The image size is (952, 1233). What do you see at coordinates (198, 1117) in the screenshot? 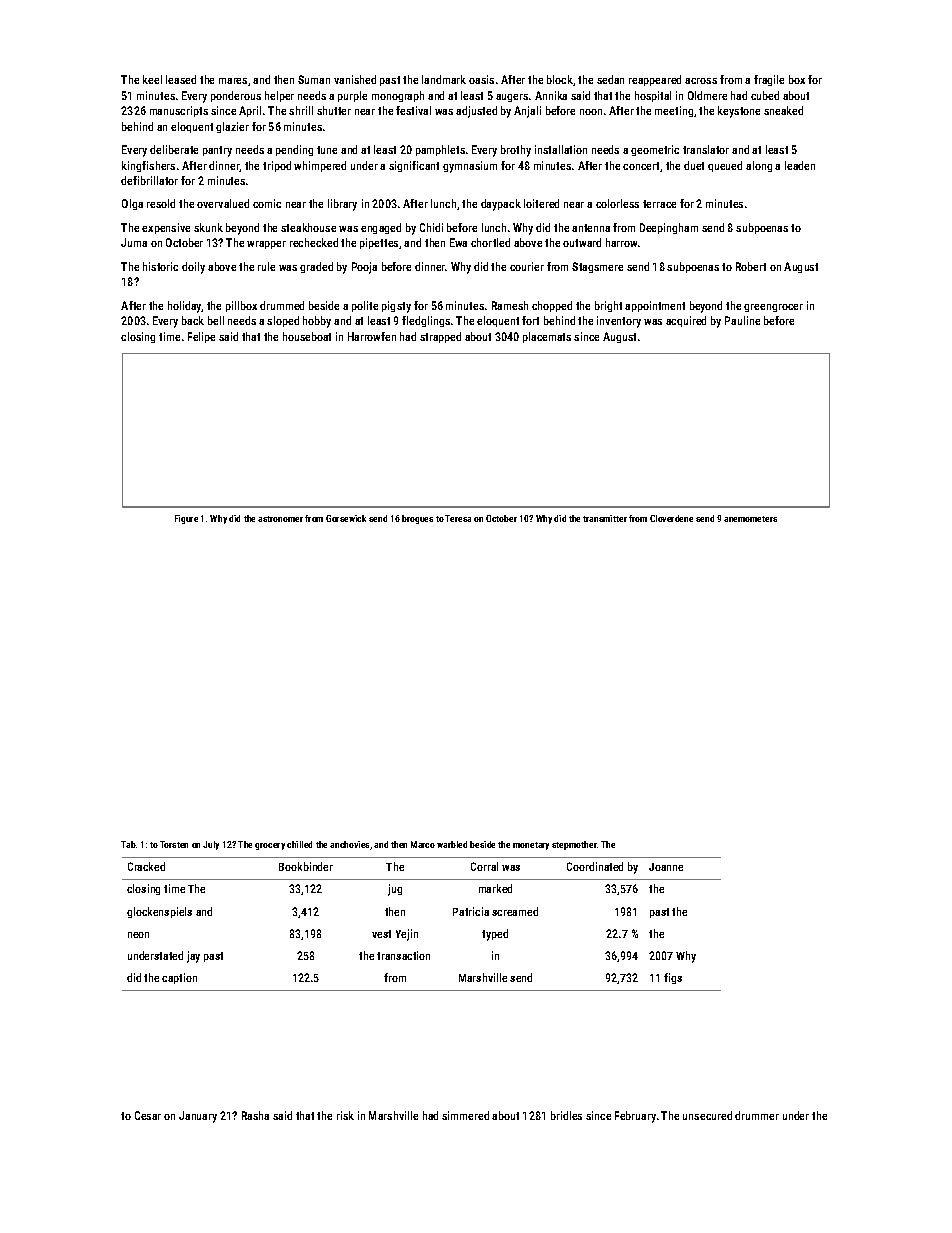
I see `January` at bounding box center [198, 1117].
